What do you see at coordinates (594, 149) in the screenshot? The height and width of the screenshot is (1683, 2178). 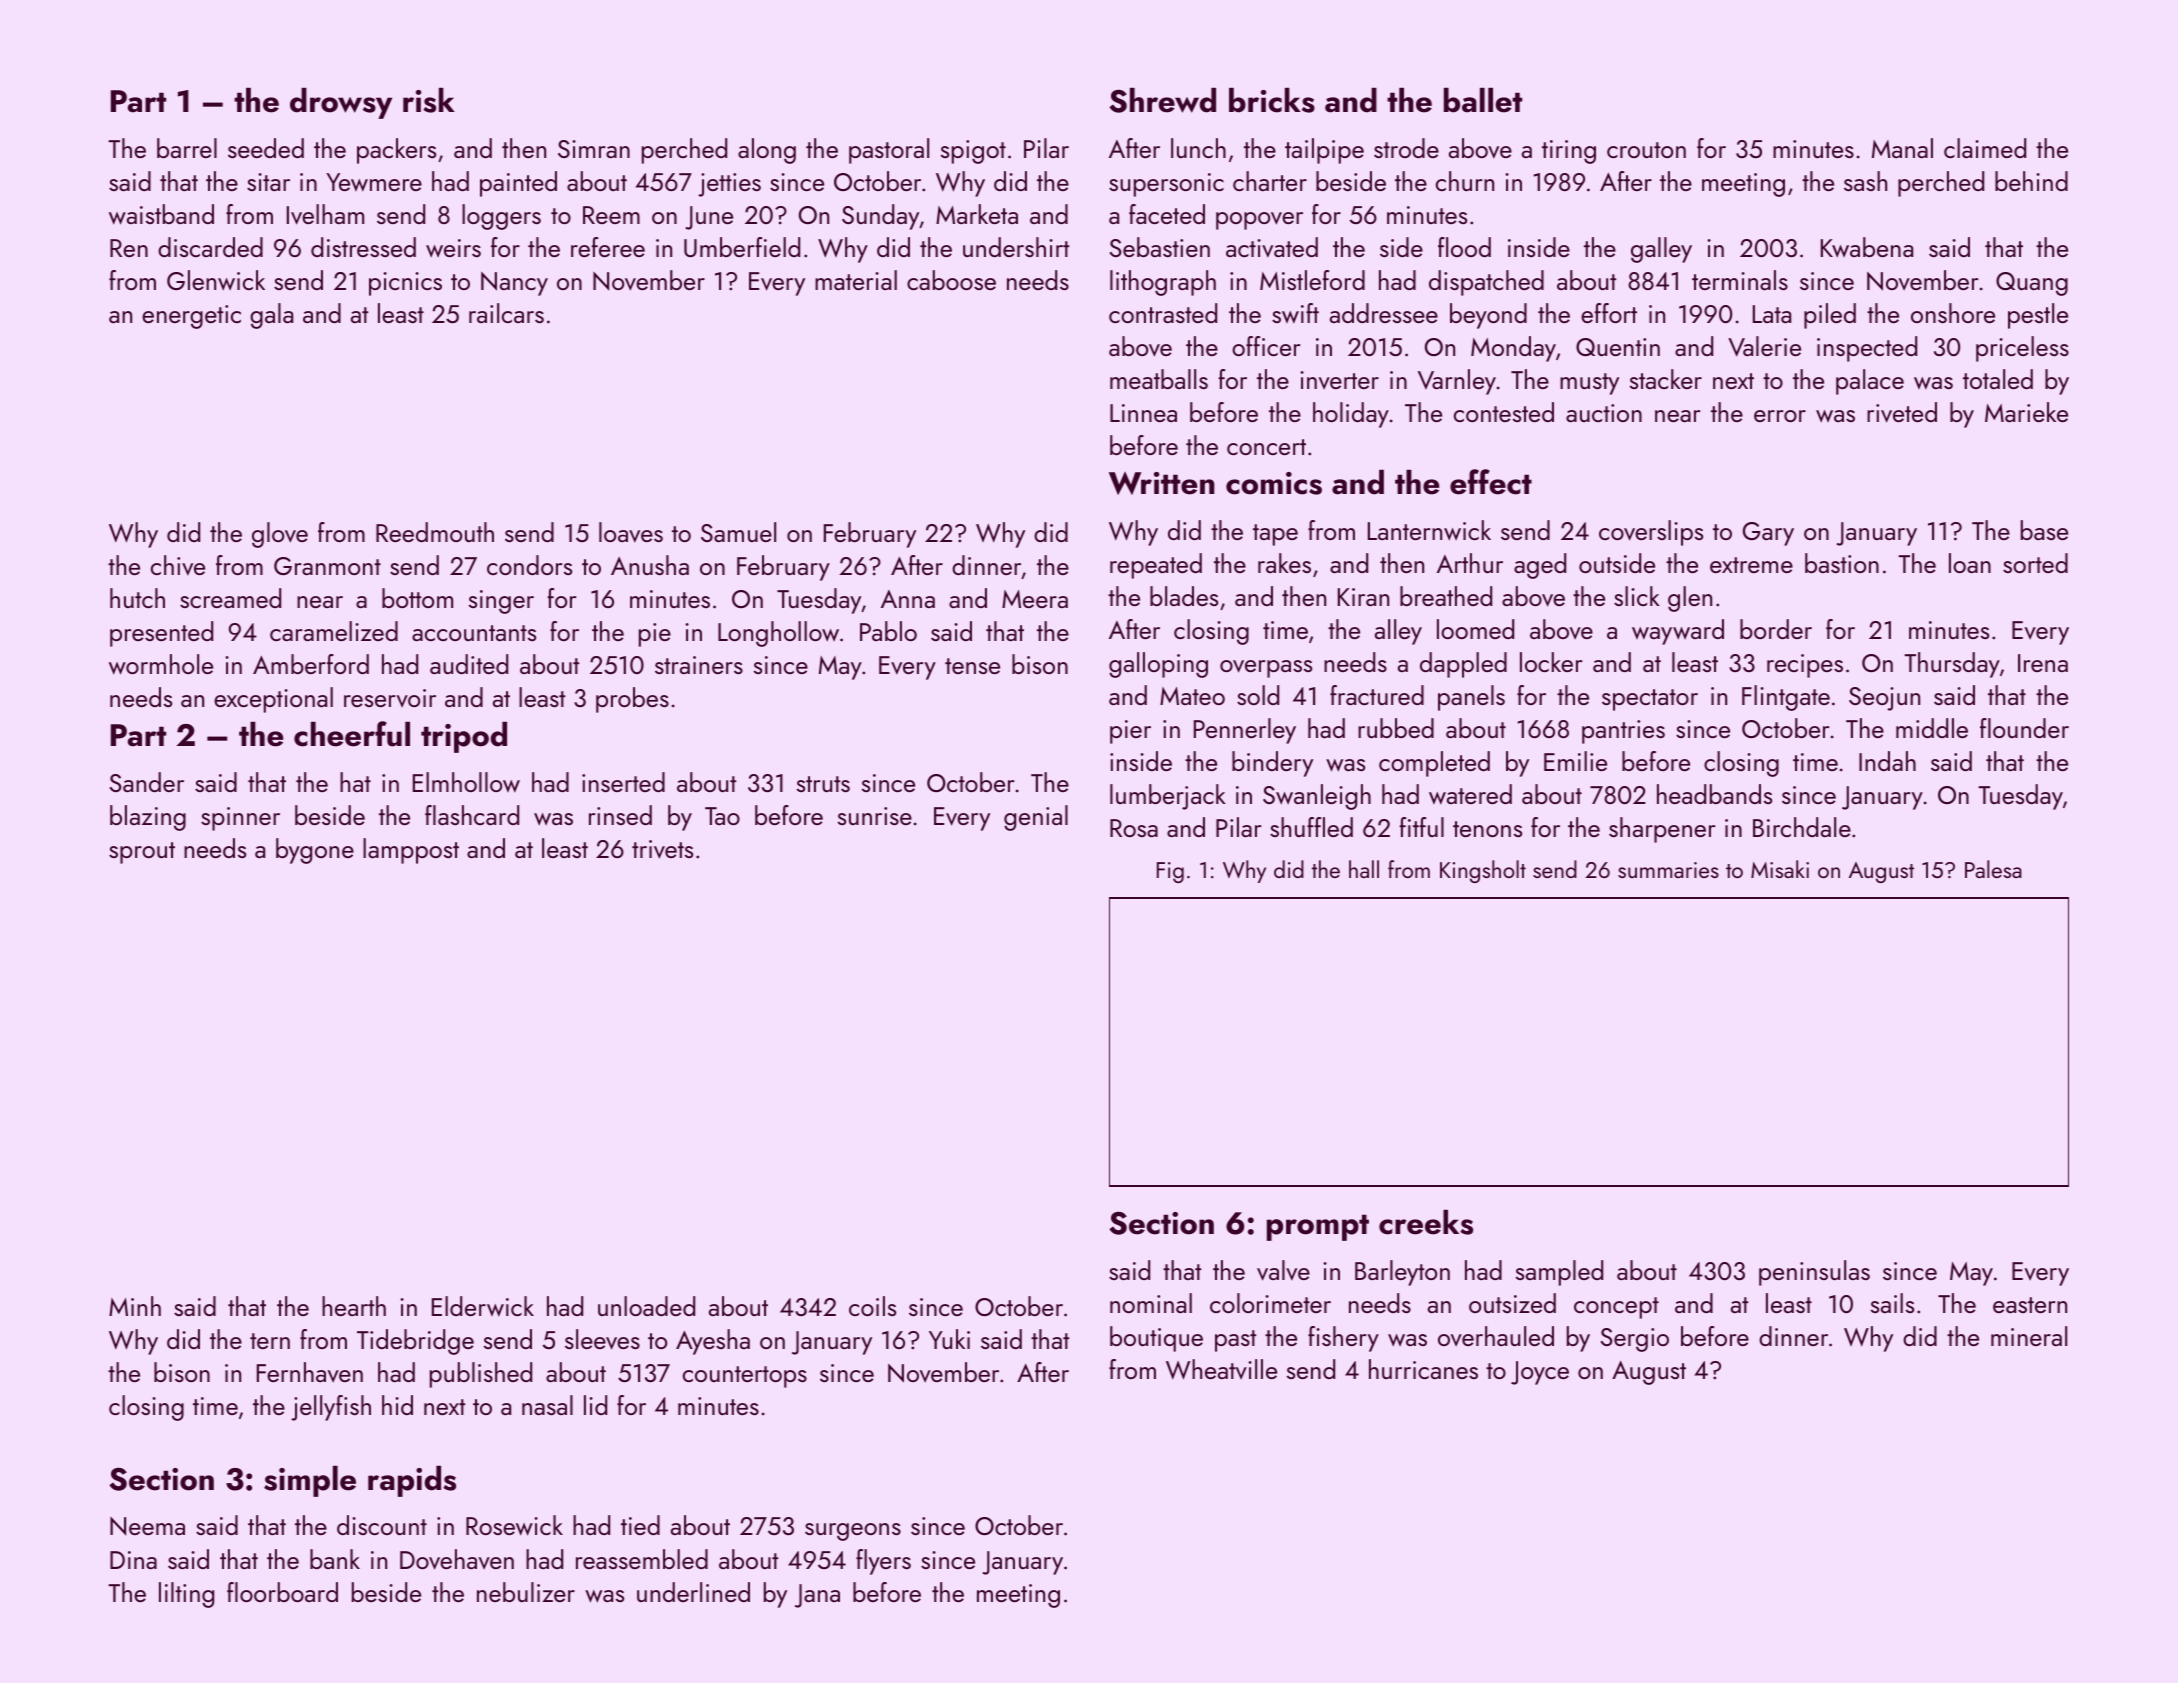 I see `Simran` at bounding box center [594, 149].
